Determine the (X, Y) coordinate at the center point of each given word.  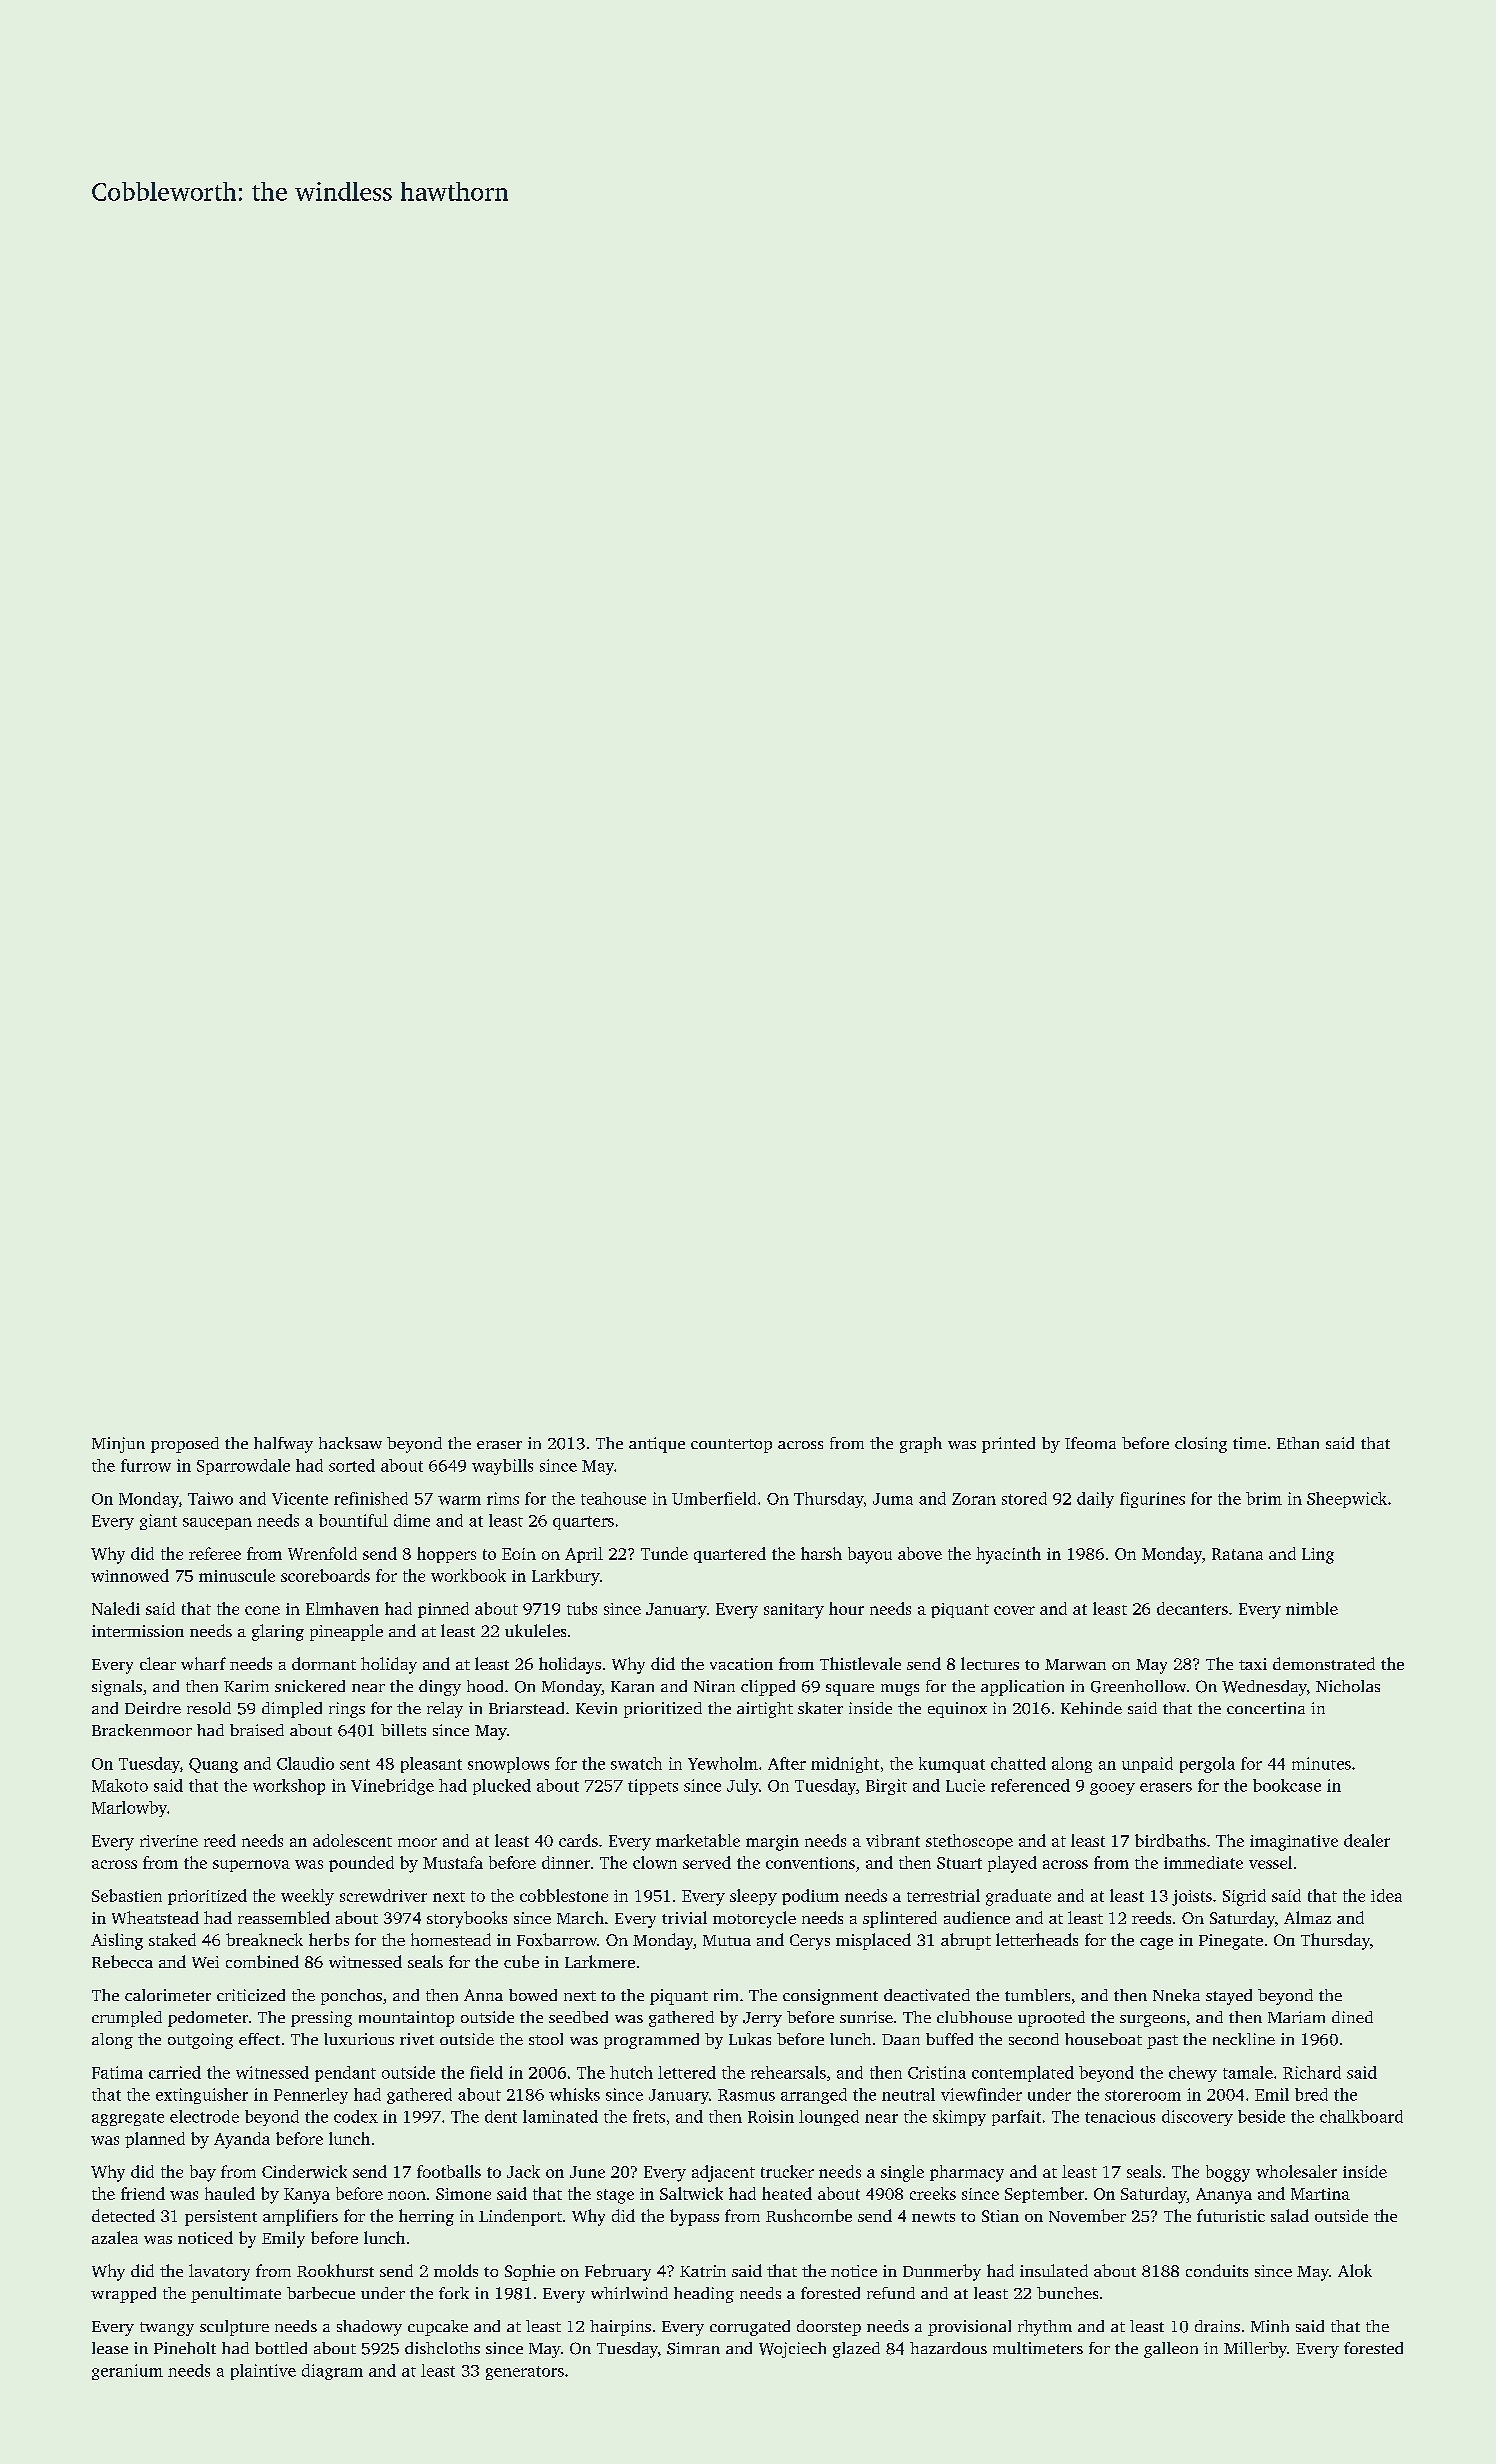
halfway (283, 1445)
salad (1290, 2215)
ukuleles (535, 1630)
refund (891, 2293)
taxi (1253, 1664)
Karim (246, 1686)
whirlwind (629, 2293)
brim (1264, 1498)
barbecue (321, 2293)
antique (657, 1445)
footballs (449, 2171)
